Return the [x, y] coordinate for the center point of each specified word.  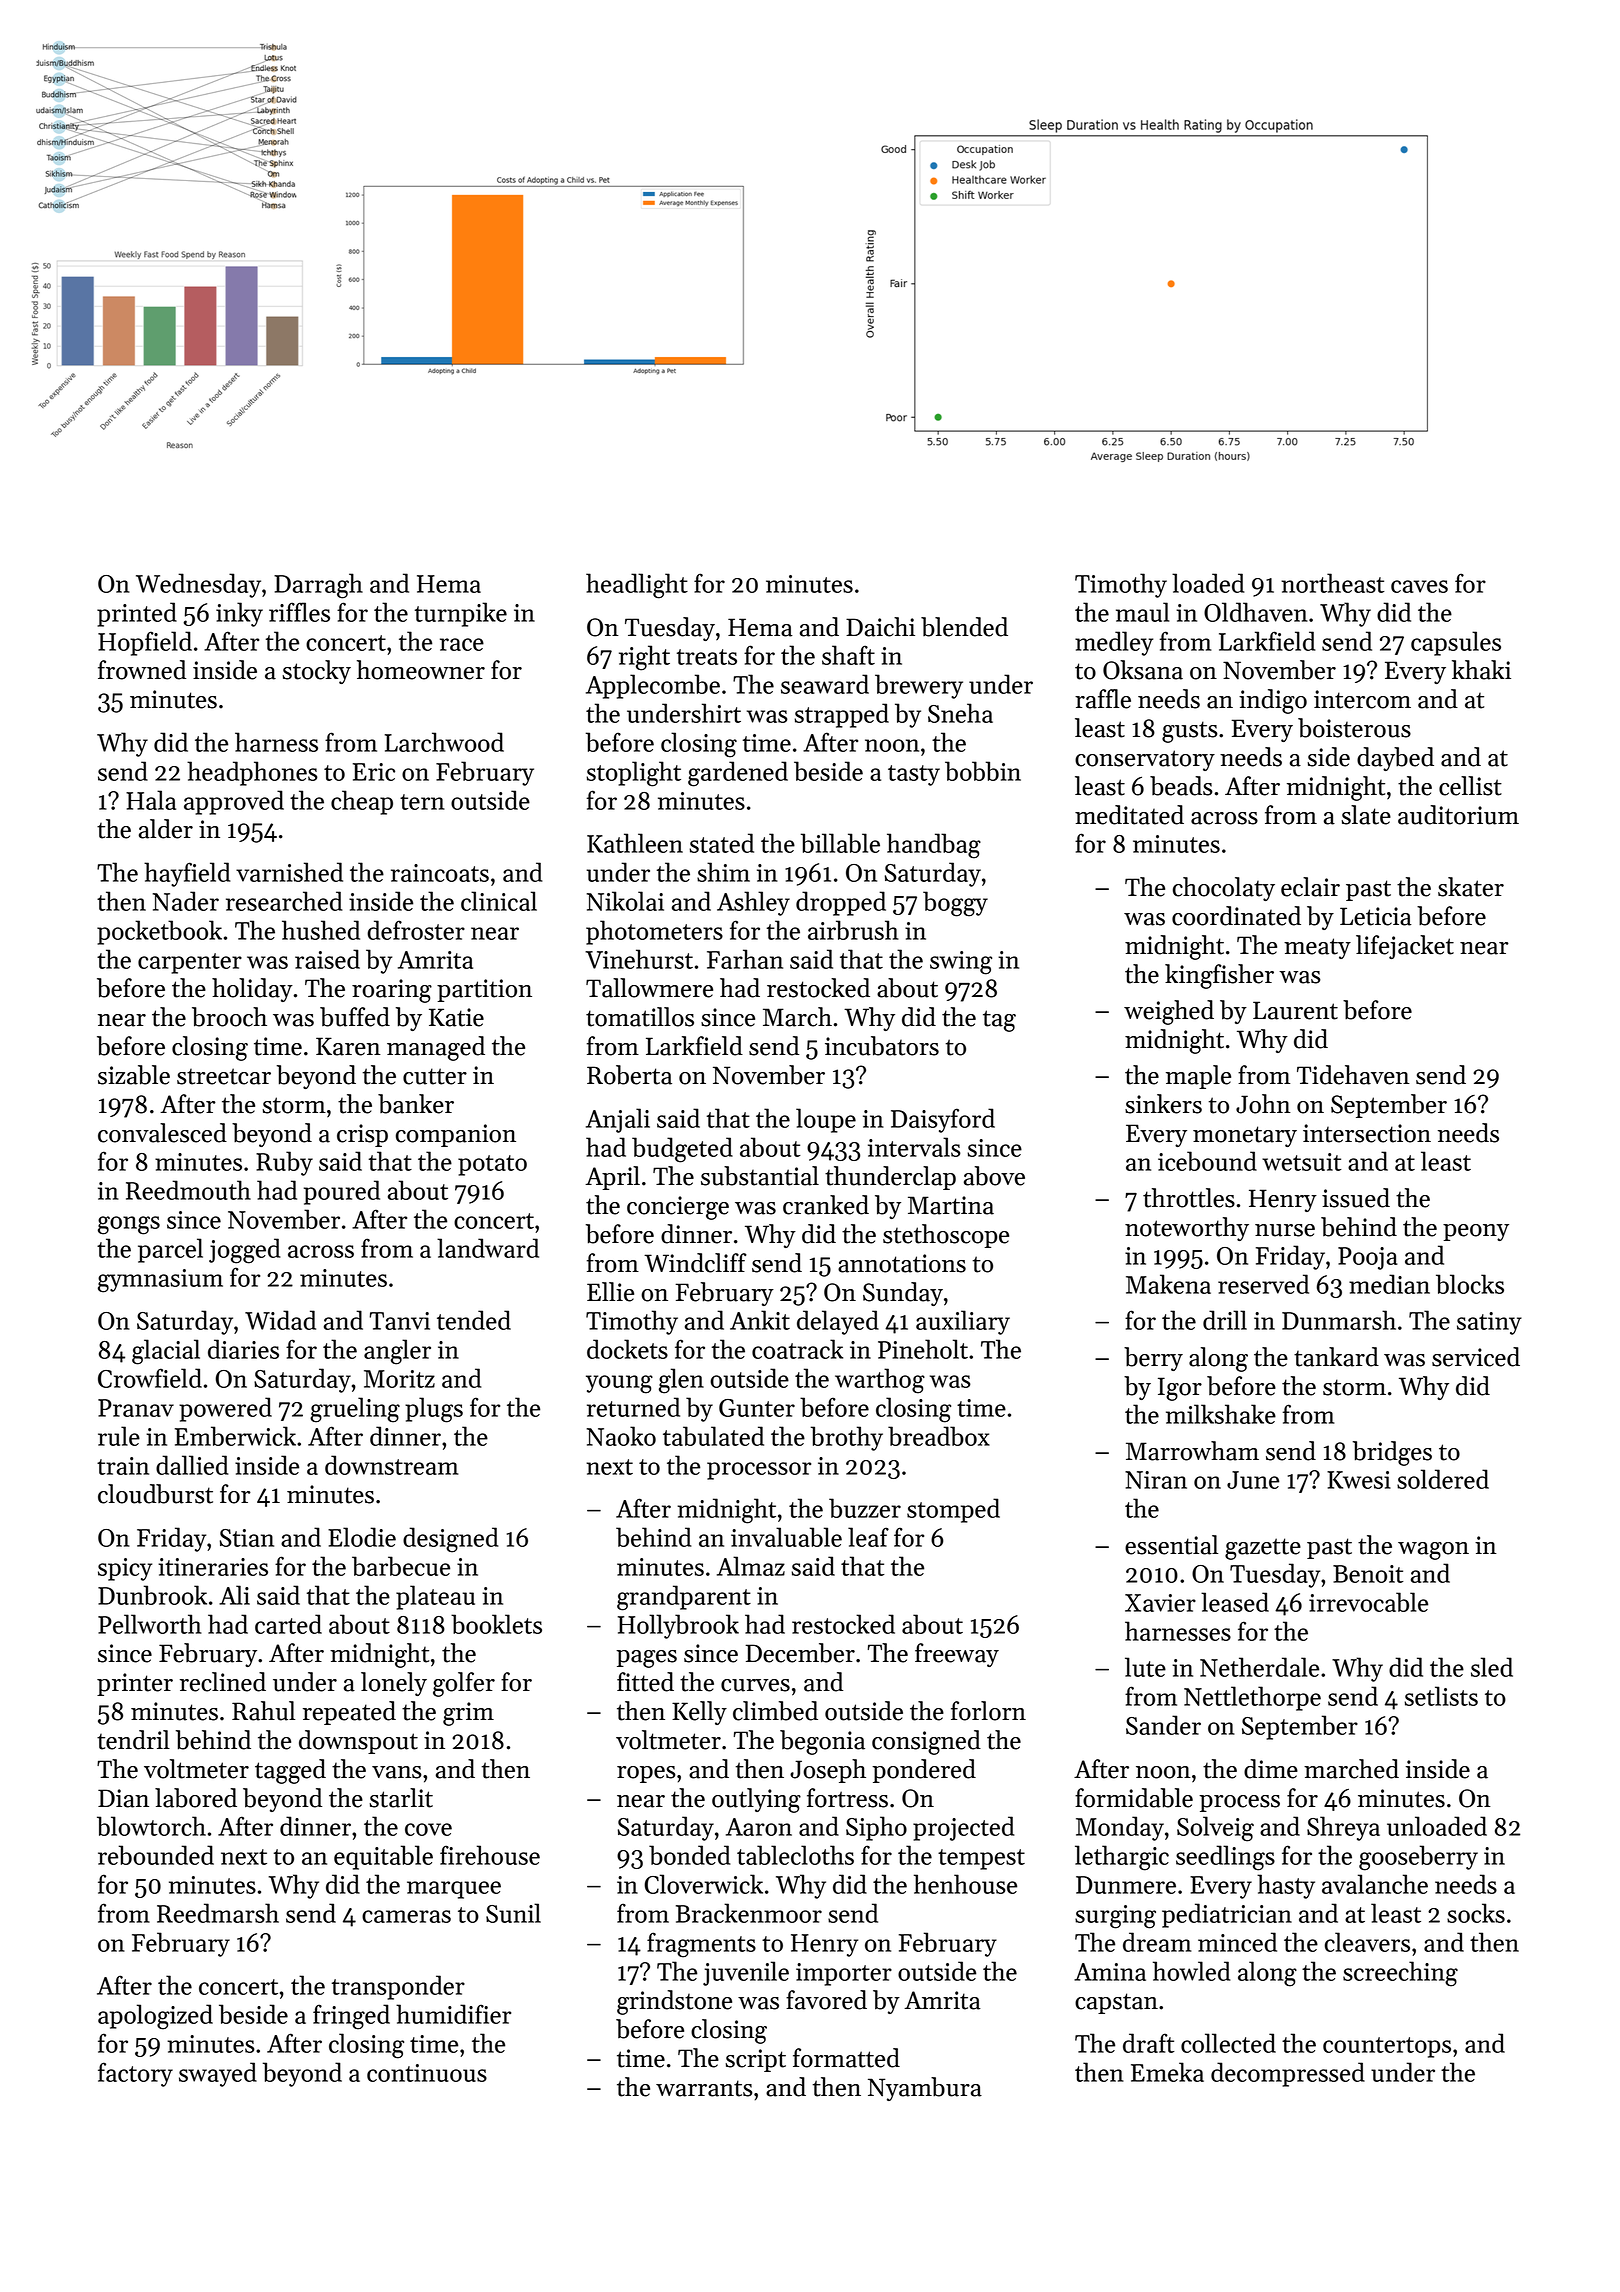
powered [225, 1409]
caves [1419, 586]
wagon [1433, 1551]
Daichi [880, 627]
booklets [496, 1624]
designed [450, 1540]
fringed [351, 2017]
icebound [1207, 1161]
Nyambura [925, 2089]
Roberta [629, 1075]
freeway [957, 1655]
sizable [134, 1075]
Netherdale [1259, 1667]
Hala [151, 800]
